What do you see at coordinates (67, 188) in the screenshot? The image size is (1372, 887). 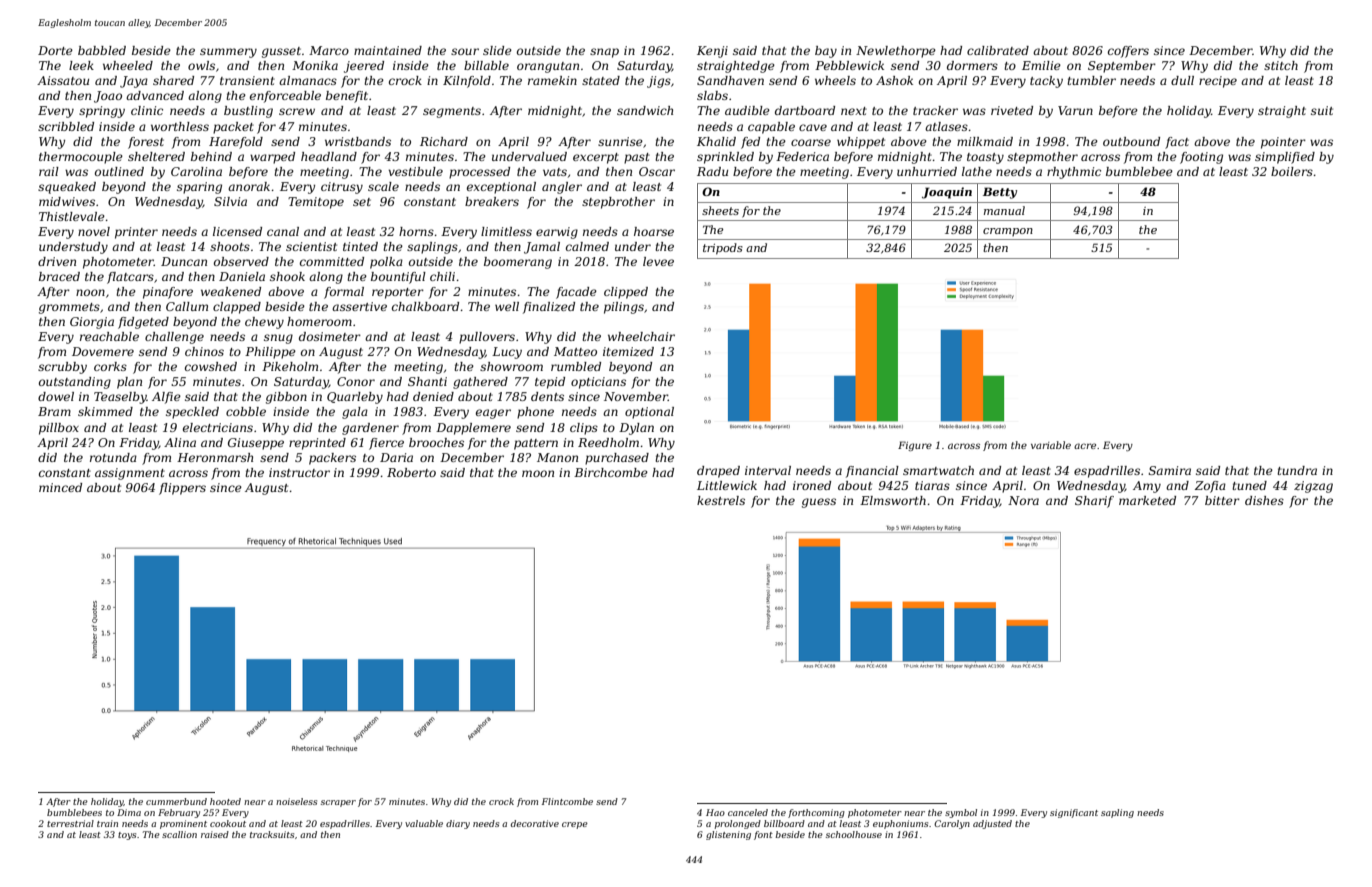 I see `squeaked` at bounding box center [67, 188].
